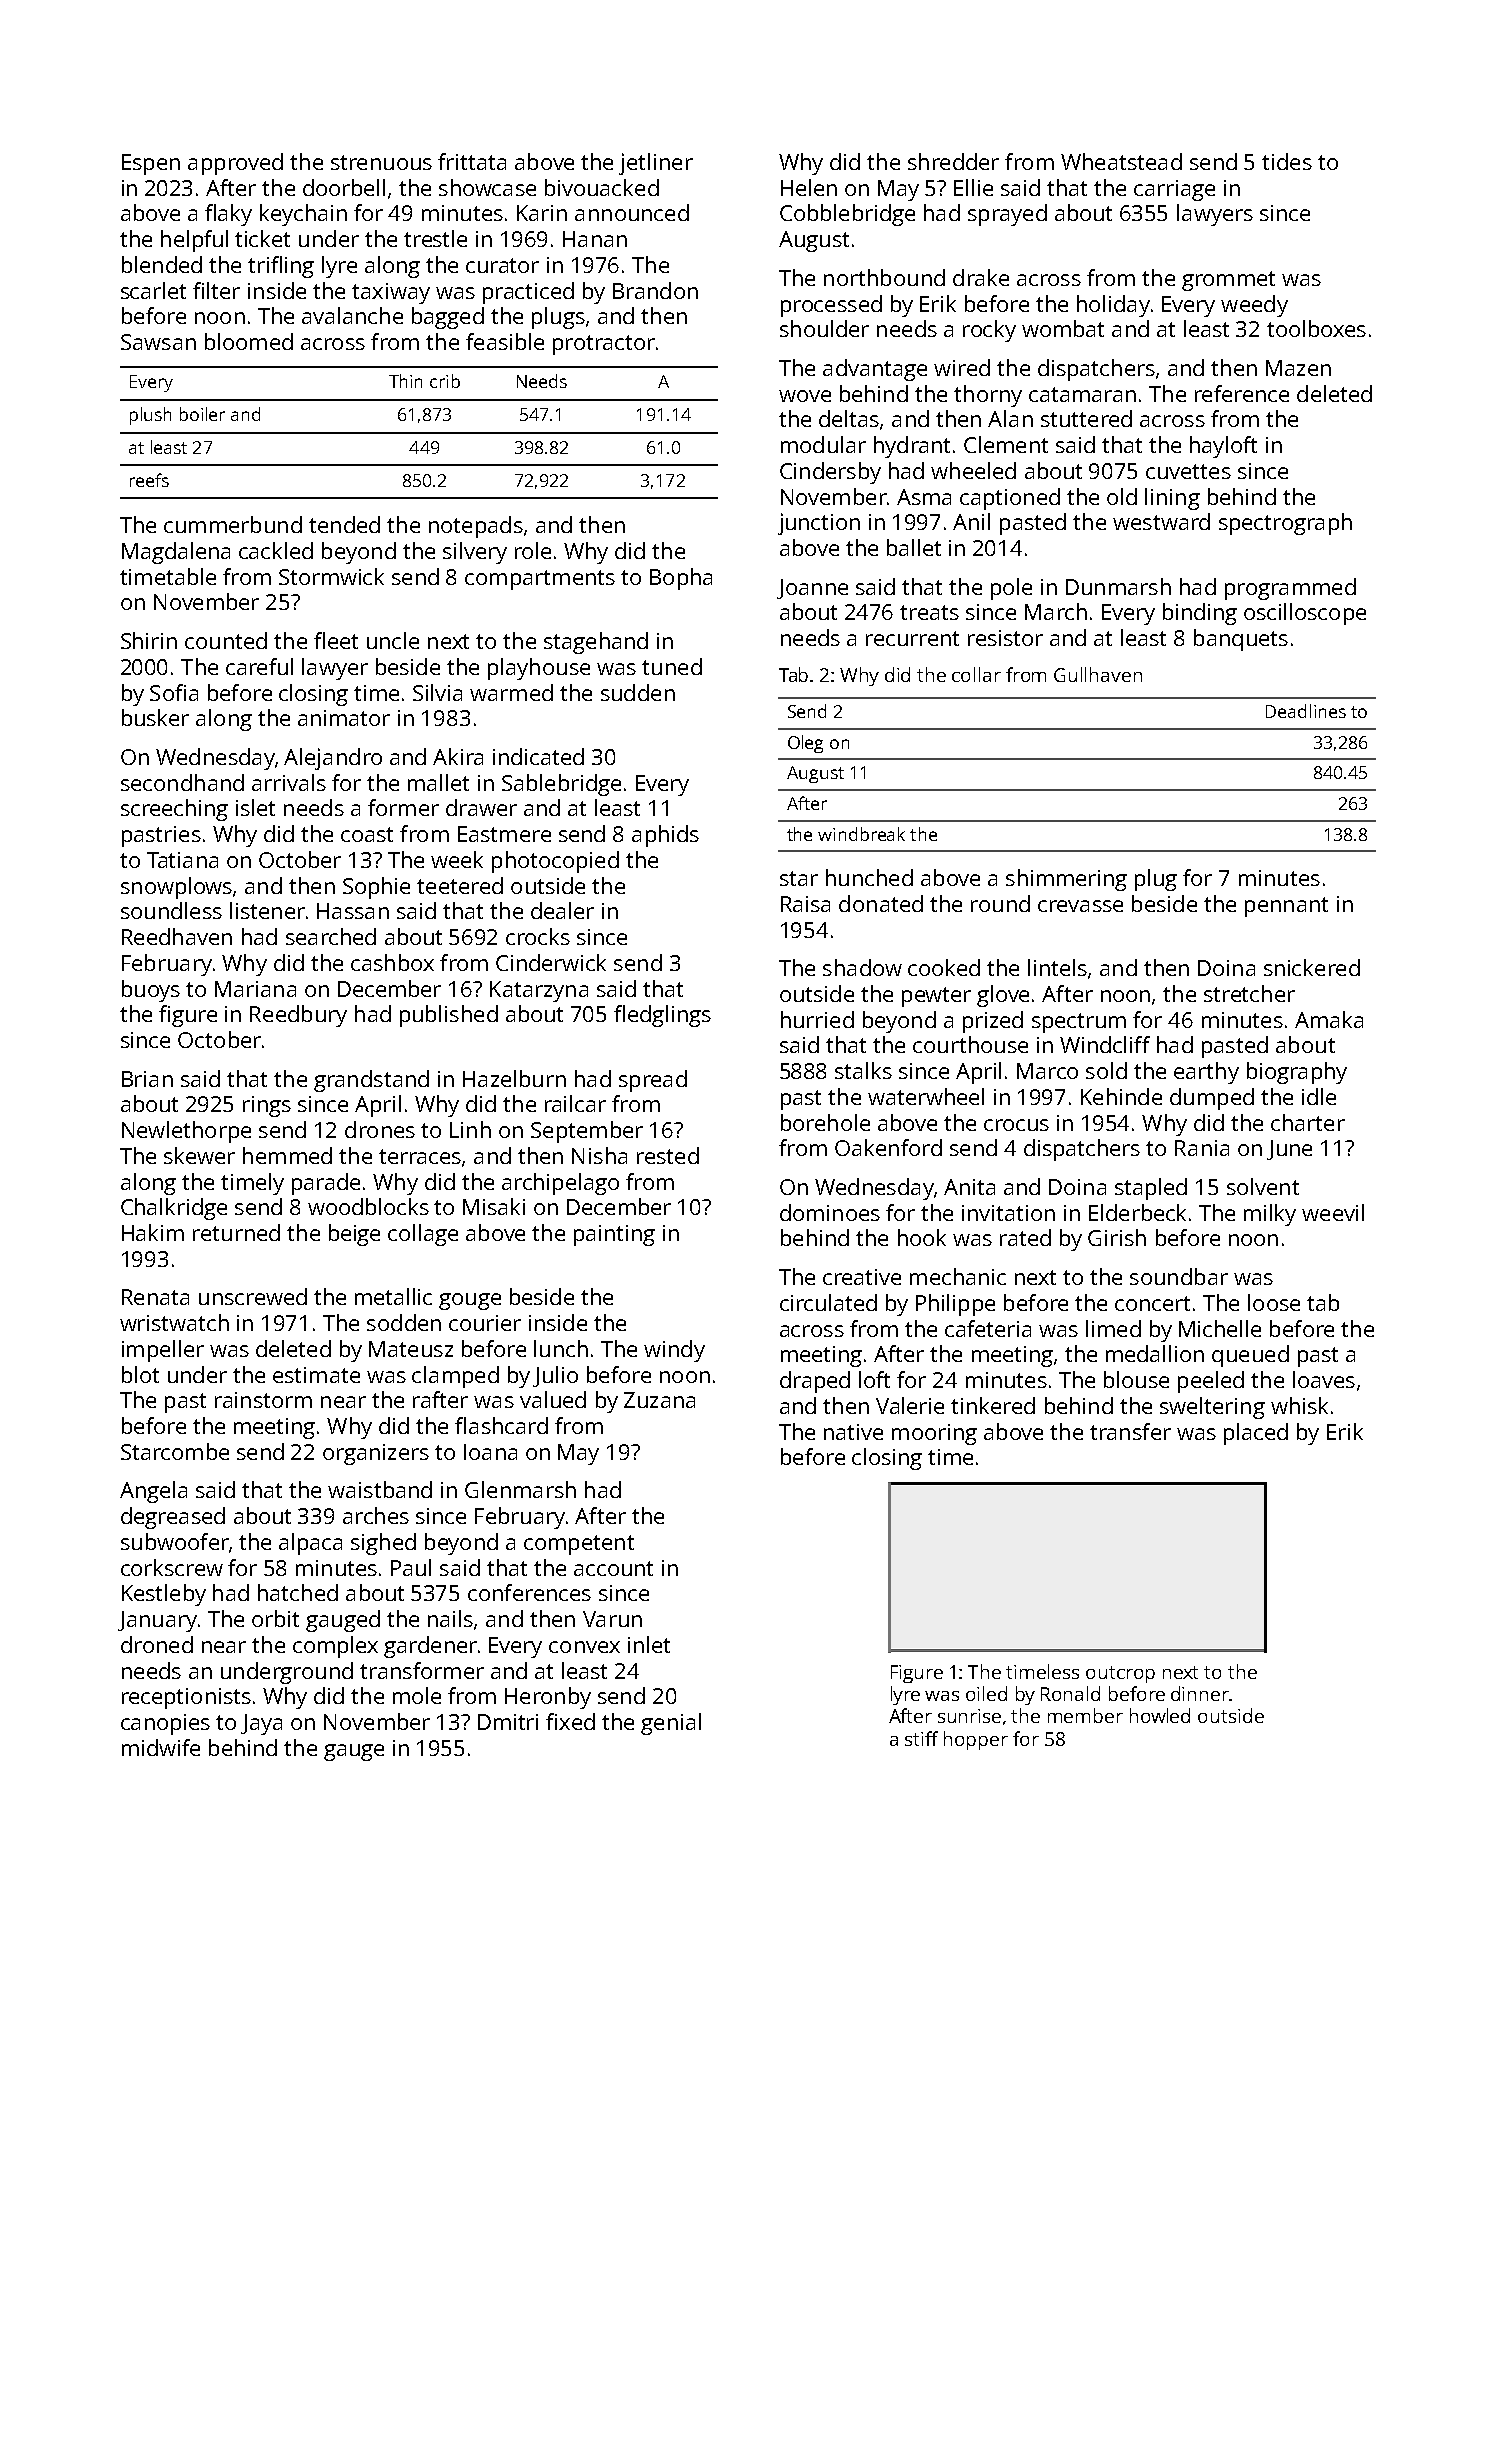  I want to click on Amaka, so click(1329, 1019).
